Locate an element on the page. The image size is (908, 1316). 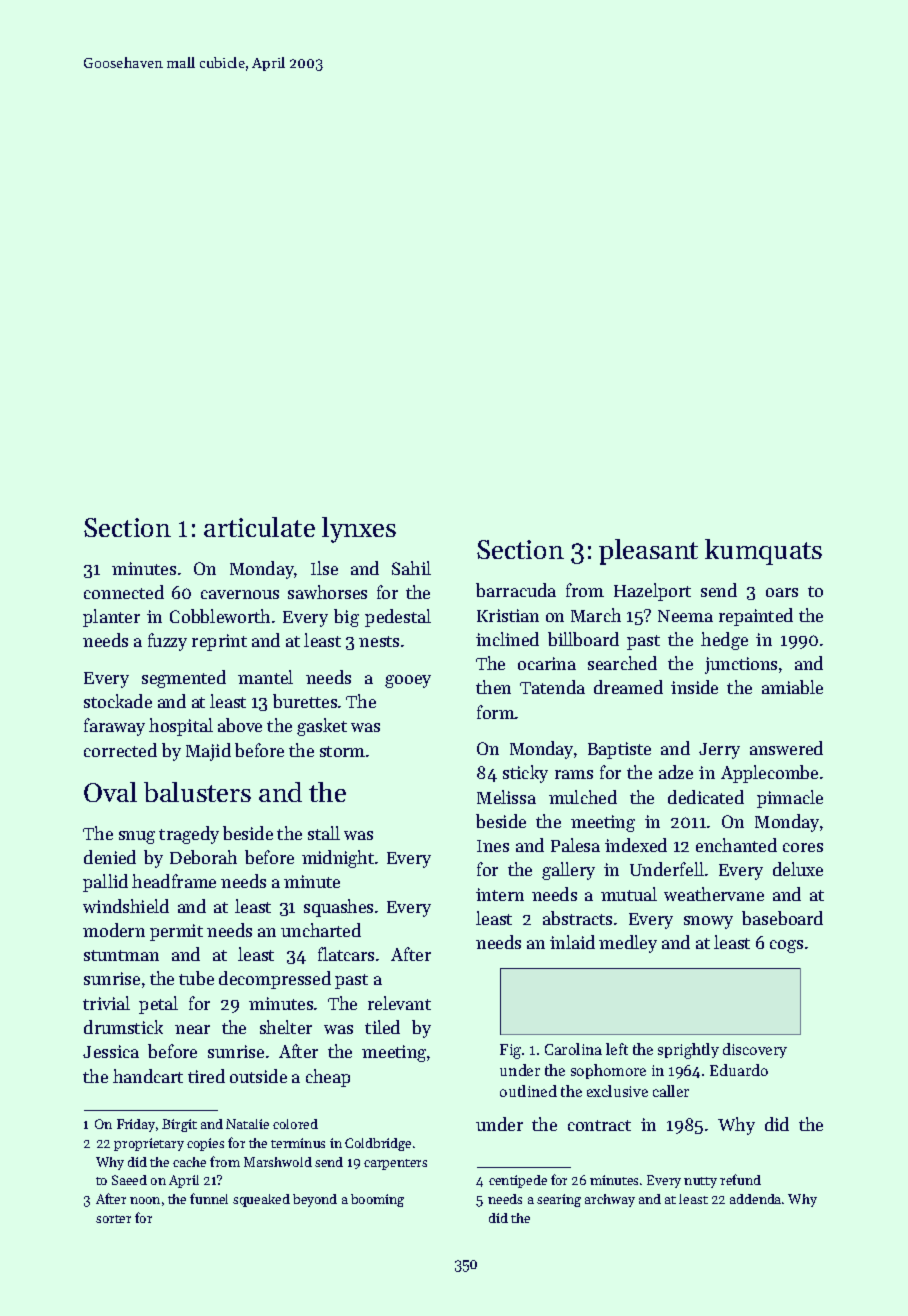
searing is located at coordinates (559, 1200).
